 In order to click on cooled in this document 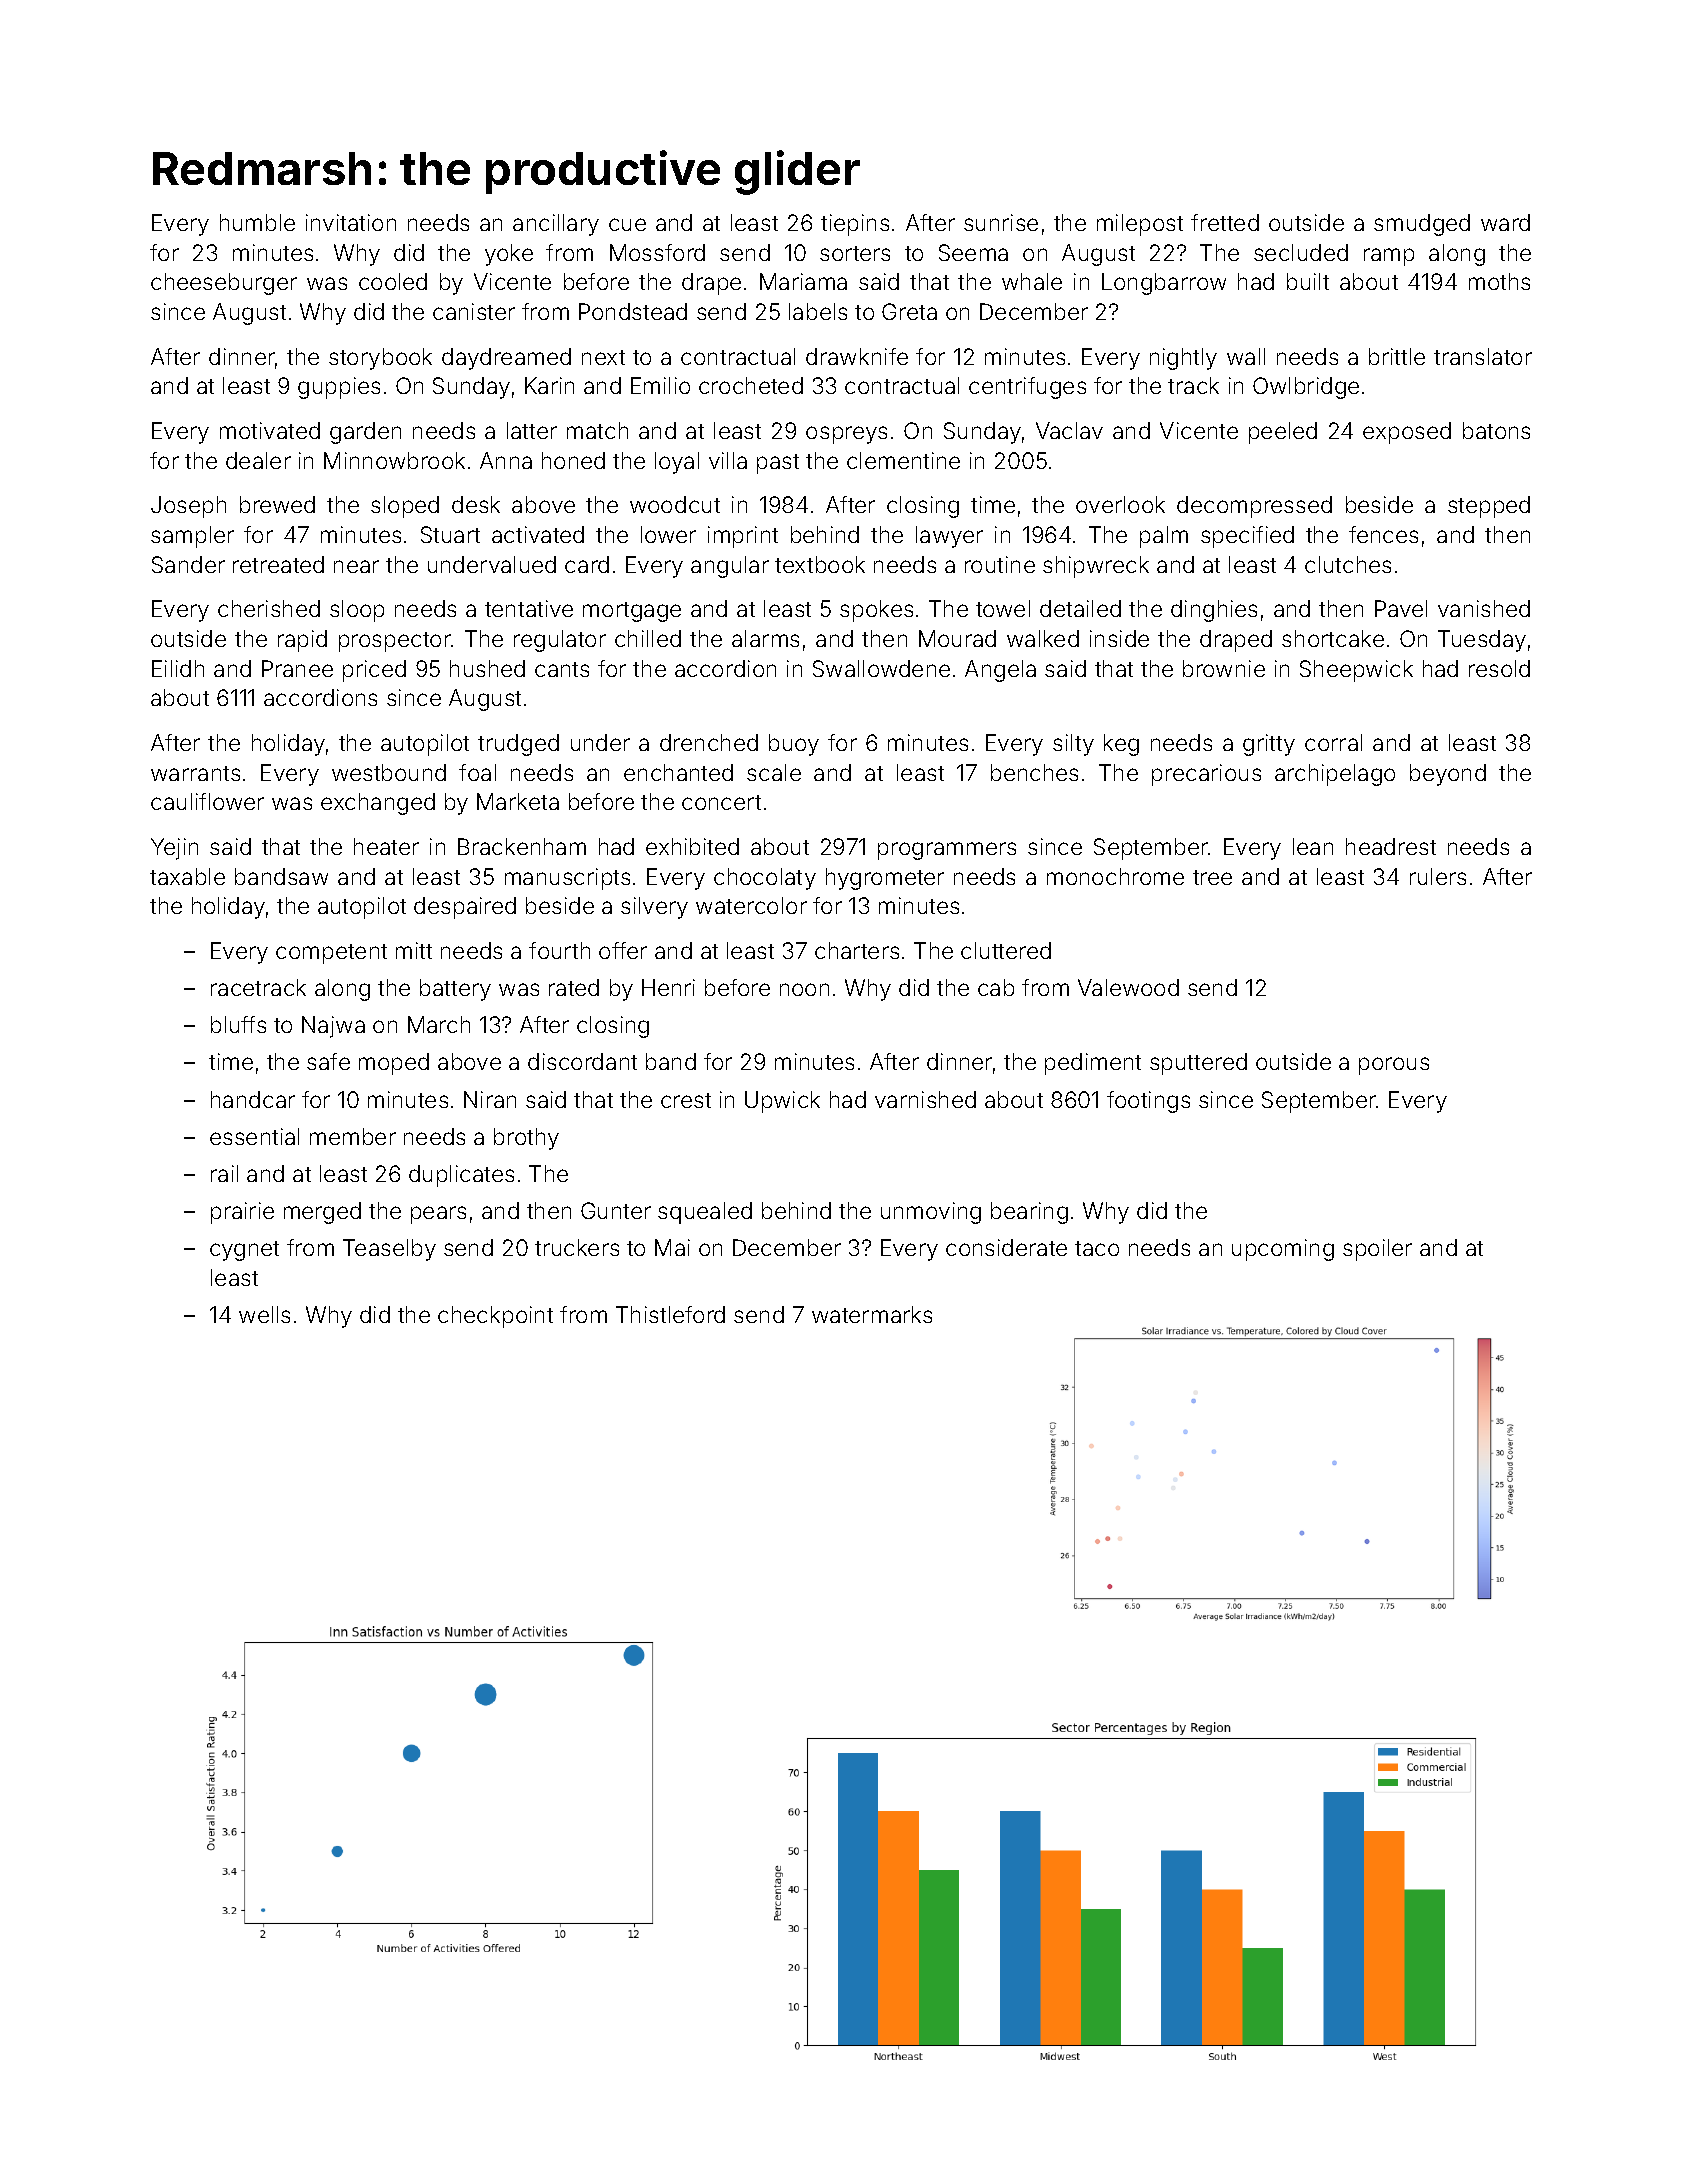, I will do `click(393, 281)`.
